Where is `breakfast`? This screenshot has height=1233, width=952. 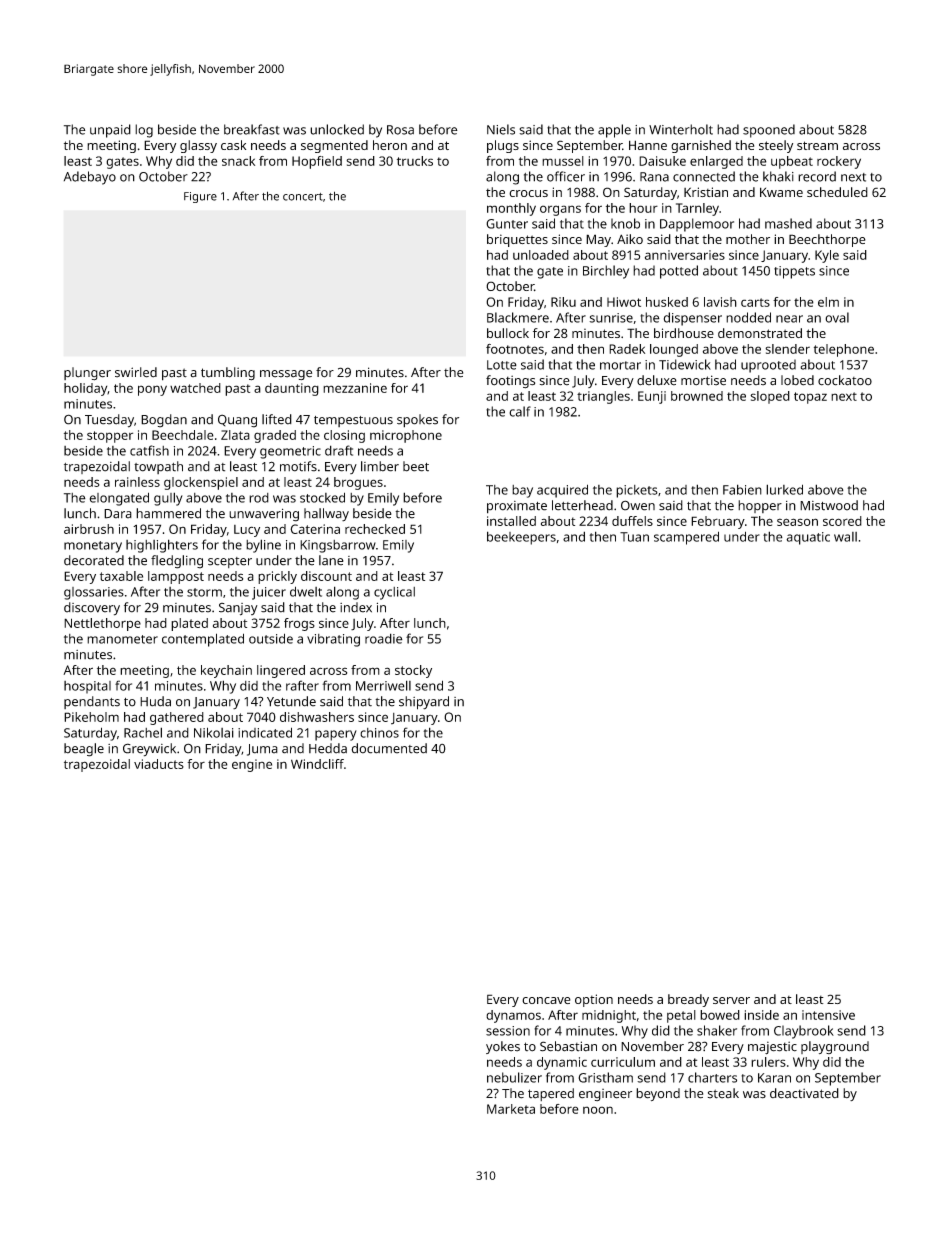
breakfast is located at coordinates (252, 129).
